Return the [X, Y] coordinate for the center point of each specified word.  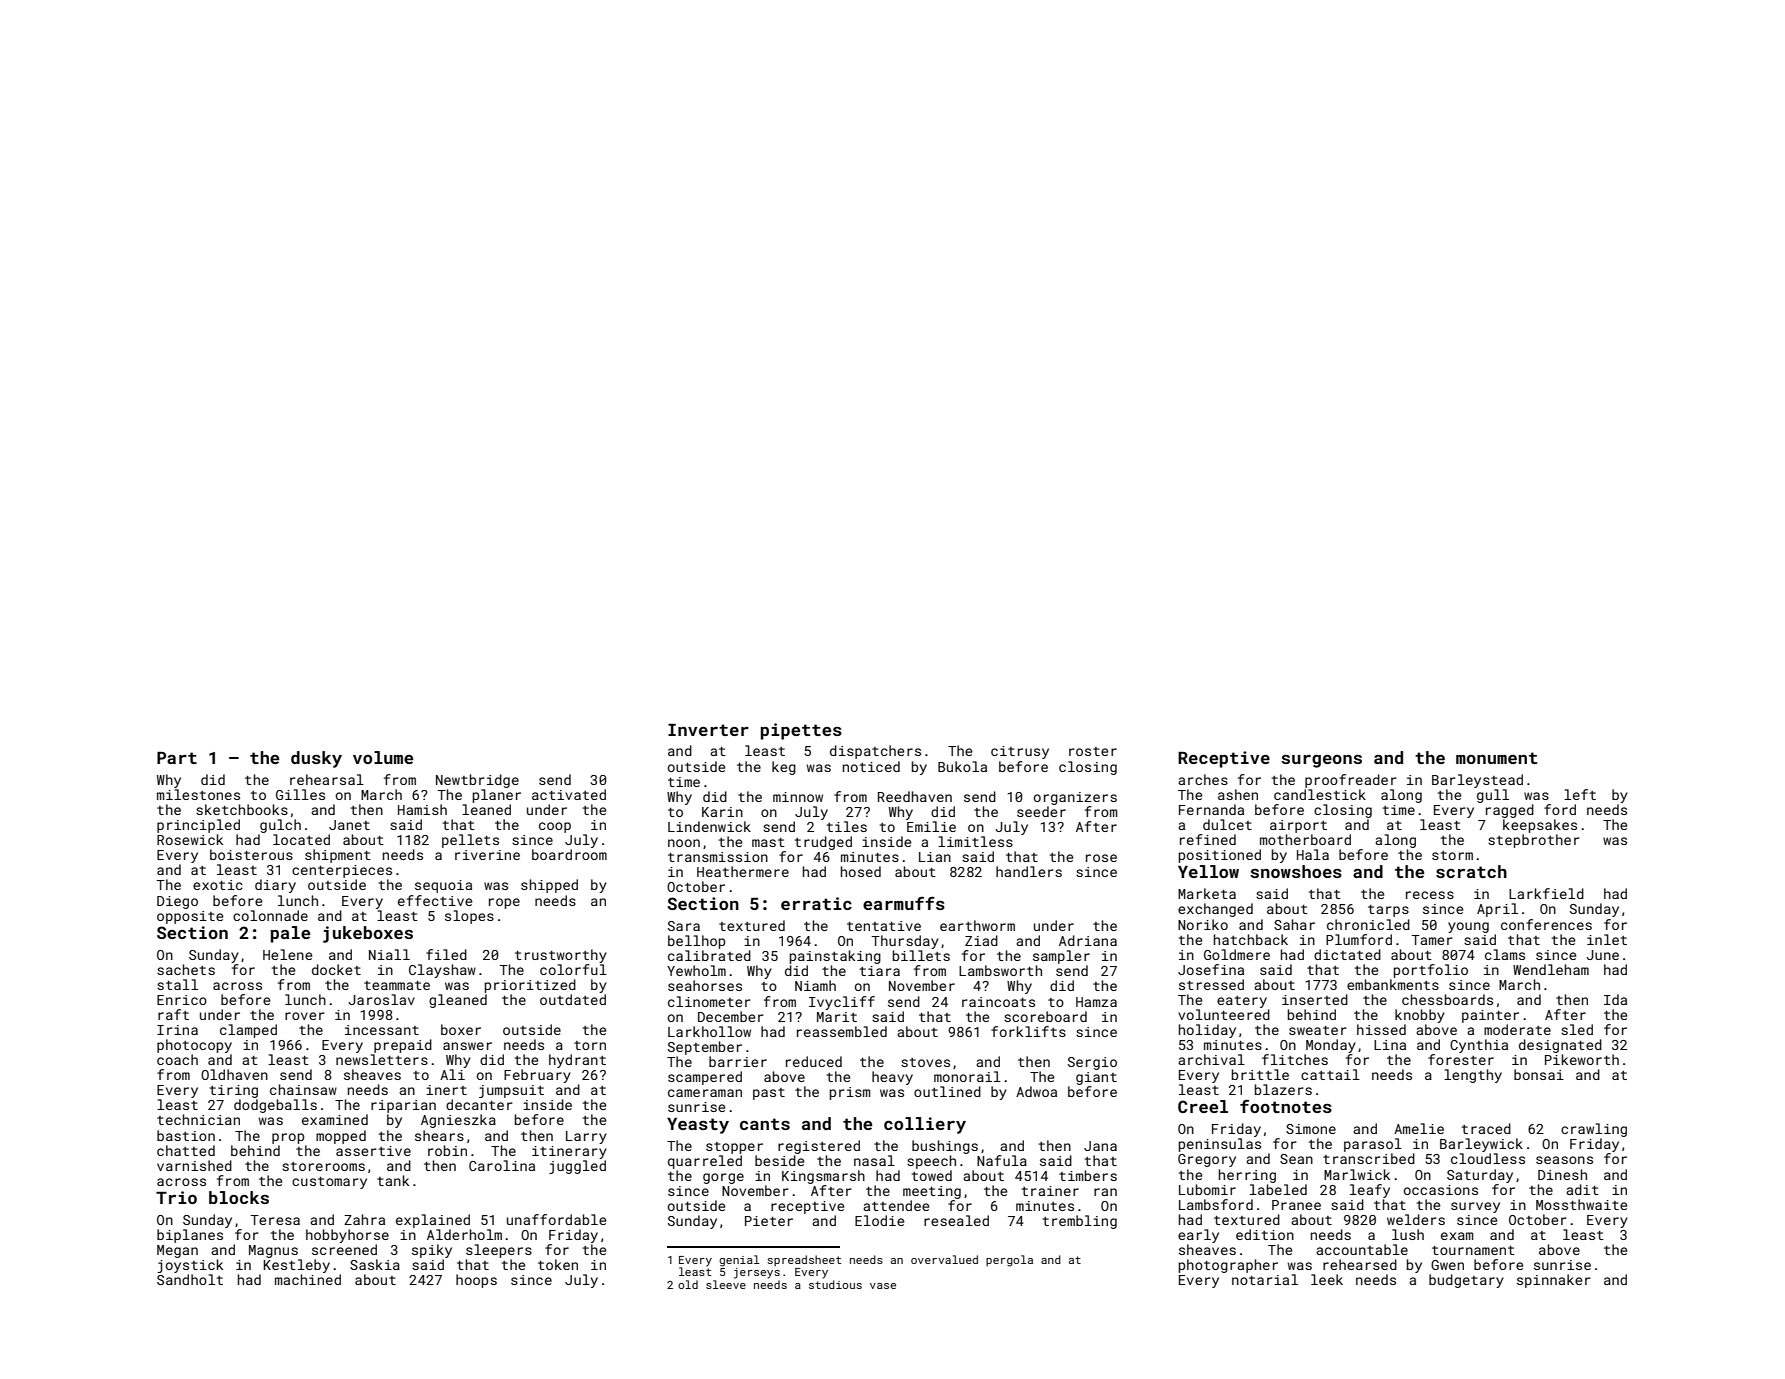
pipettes [801, 731]
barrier [738, 1061]
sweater [1318, 1030]
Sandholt [190, 1279]
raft [173, 1014]
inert [446, 1090]
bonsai [1539, 1074]
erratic [816, 903]
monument [1496, 758]
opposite [190, 917]
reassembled [842, 1031]
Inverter [708, 730]
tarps [1388, 911]
